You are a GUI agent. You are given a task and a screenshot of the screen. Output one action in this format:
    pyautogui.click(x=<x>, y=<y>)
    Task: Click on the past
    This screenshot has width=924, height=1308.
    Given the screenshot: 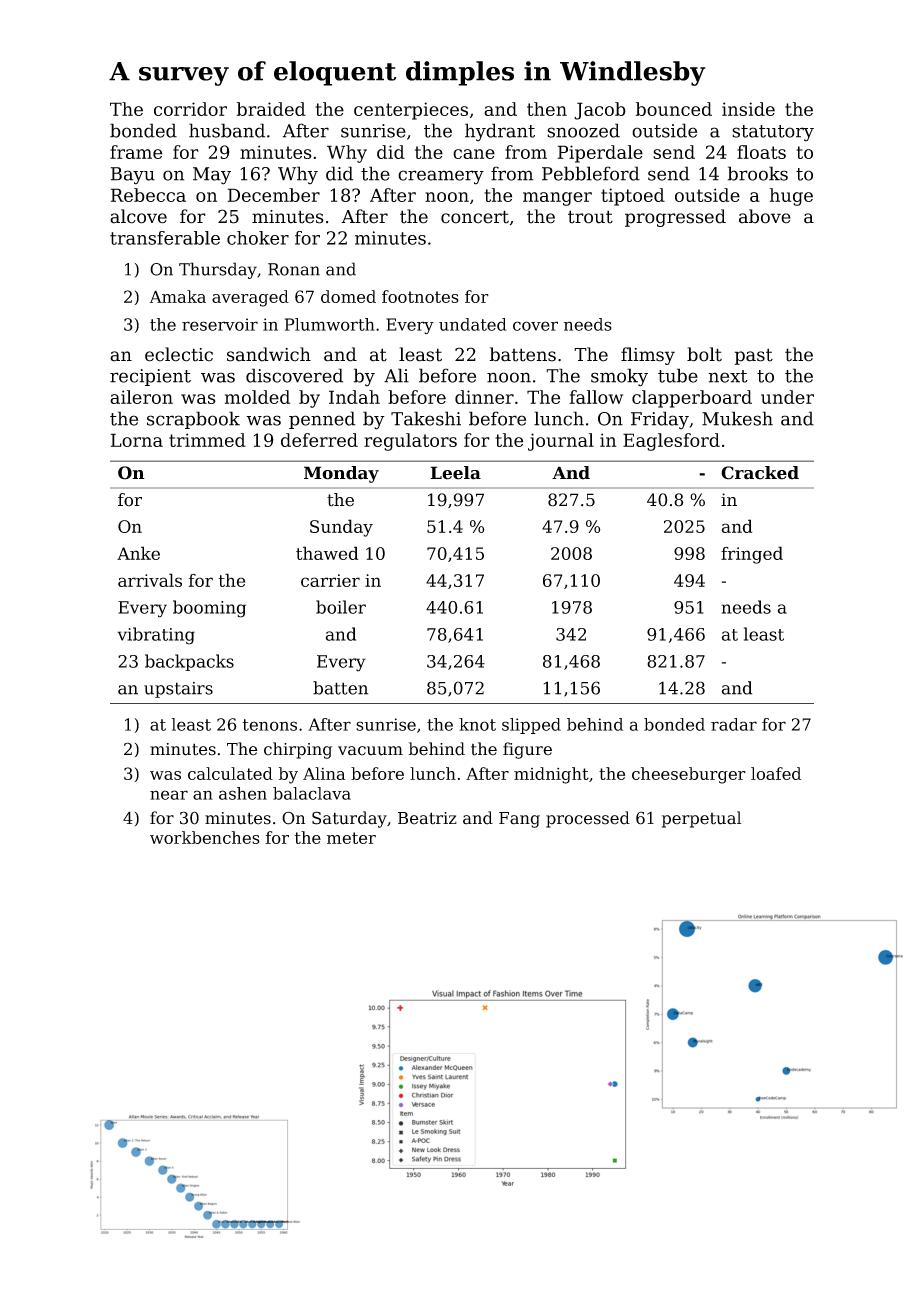 What is the action you would take?
    pyautogui.click(x=754, y=356)
